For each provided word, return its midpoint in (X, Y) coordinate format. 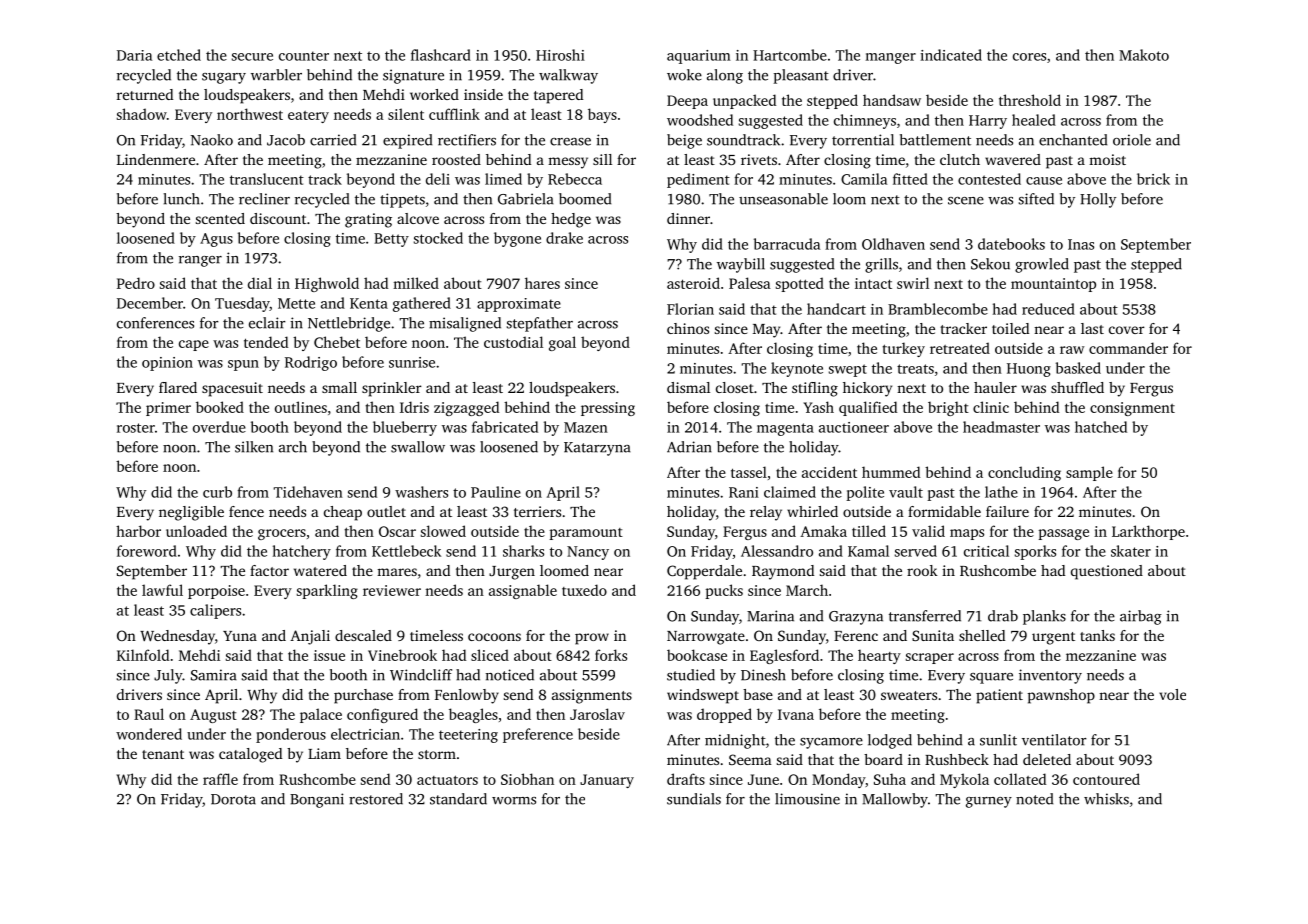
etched (179, 55)
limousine (807, 799)
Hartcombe (790, 55)
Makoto (1144, 55)
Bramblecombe (938, 309)
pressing (608, 409)
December (150, 303)
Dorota (233, 799)
